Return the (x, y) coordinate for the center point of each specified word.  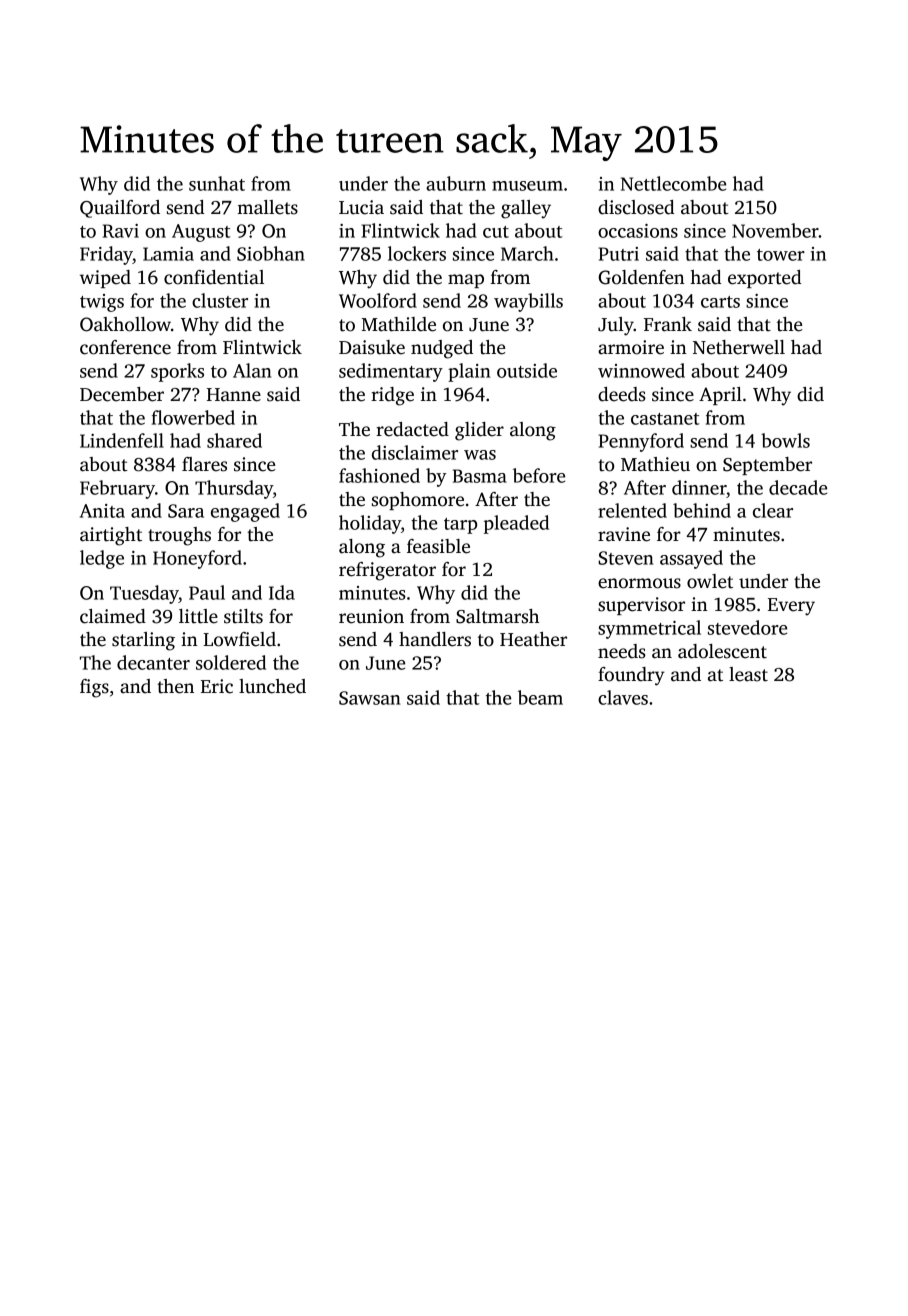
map (466, 281)
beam (540, 697)
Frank (668, 324)
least (748, 674)
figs (94, 688)
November (775, 230)
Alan (252, 370)
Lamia (168, 254)
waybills (528, 302)
